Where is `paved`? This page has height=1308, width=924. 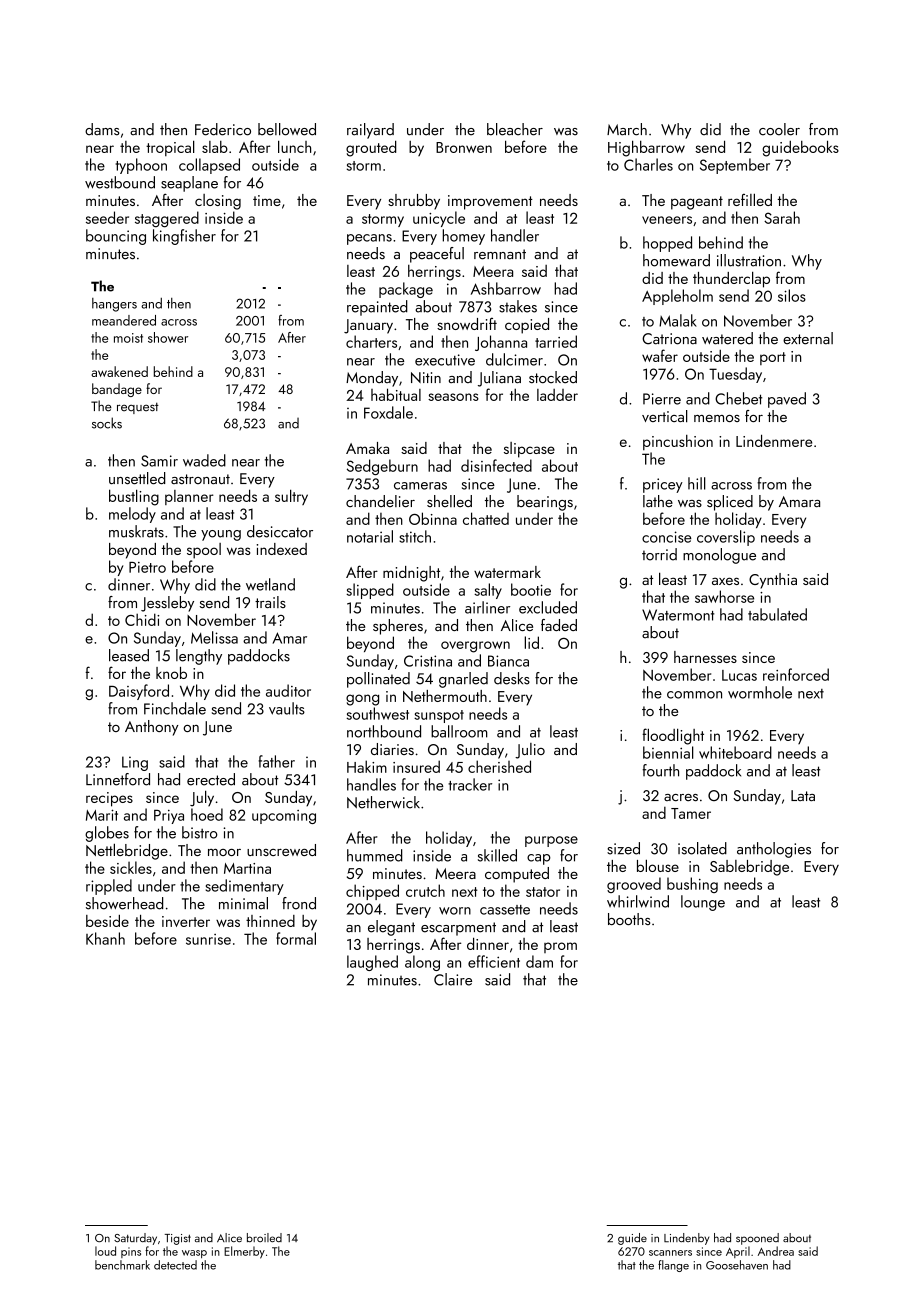 paved is located at coordinates (787, 400).
